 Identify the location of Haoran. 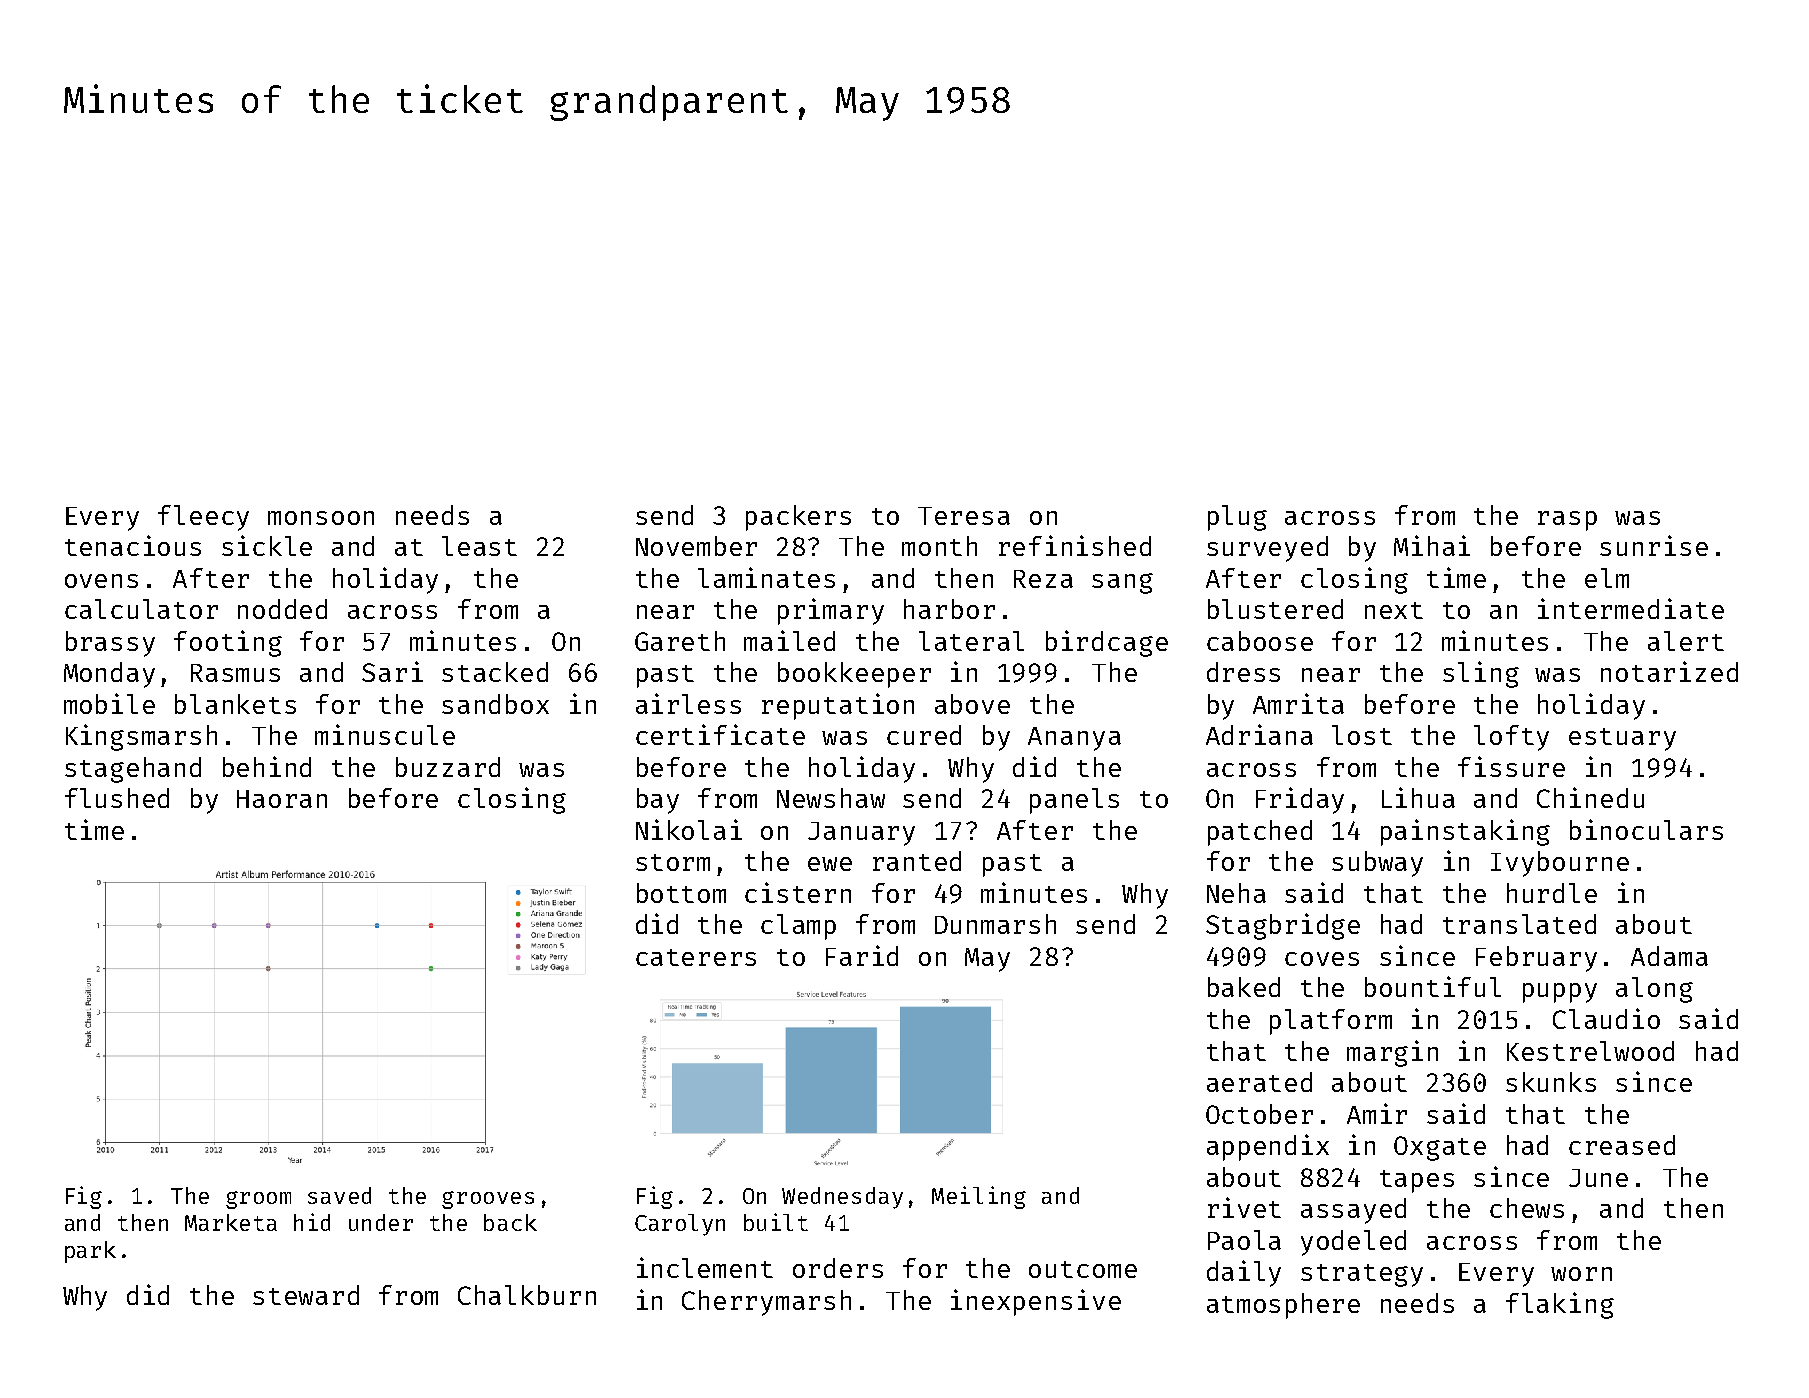
(282, 799).
